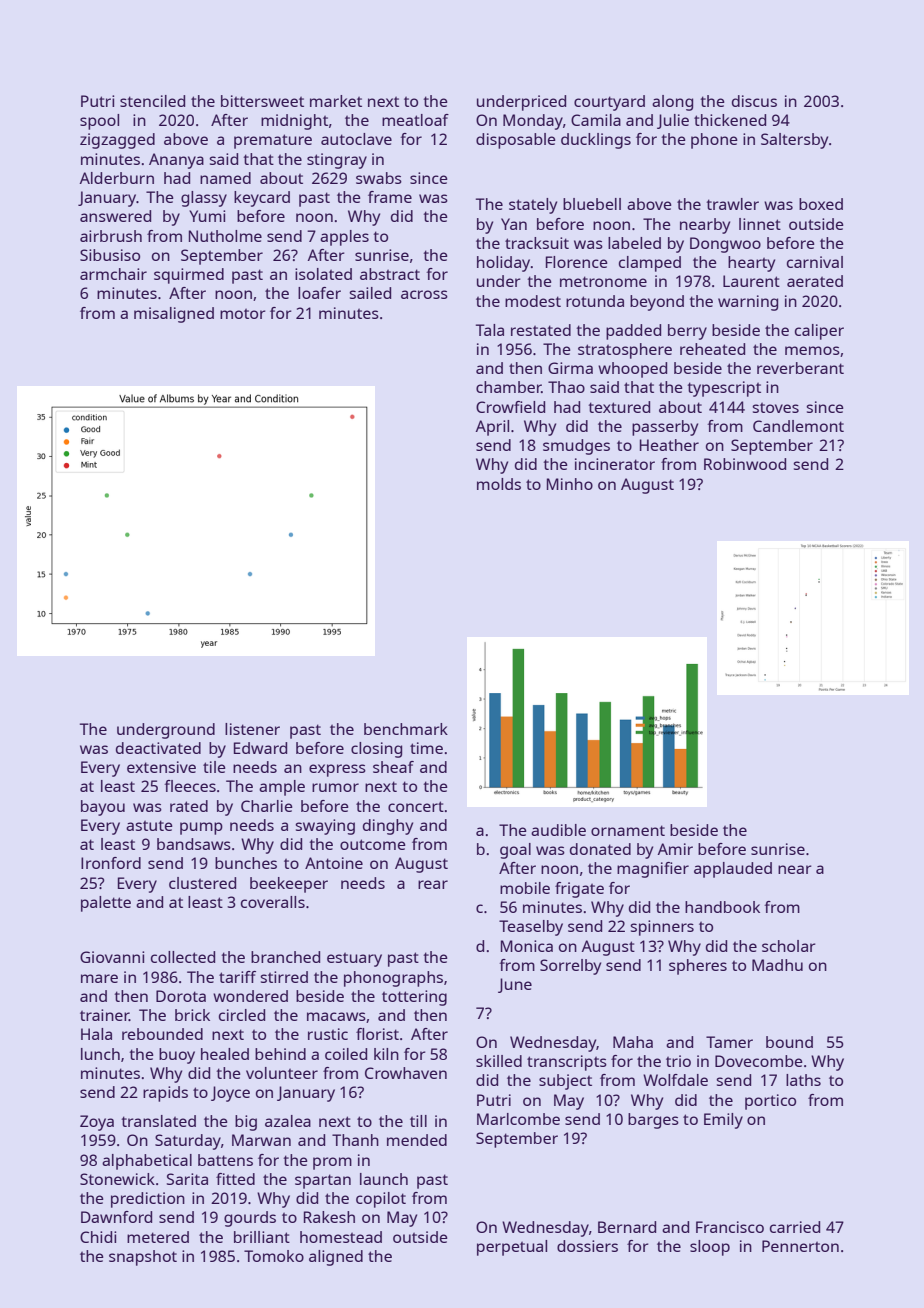  Describe the element at coordinates (381, 1200) in the document. I see `copilot` at that location.
